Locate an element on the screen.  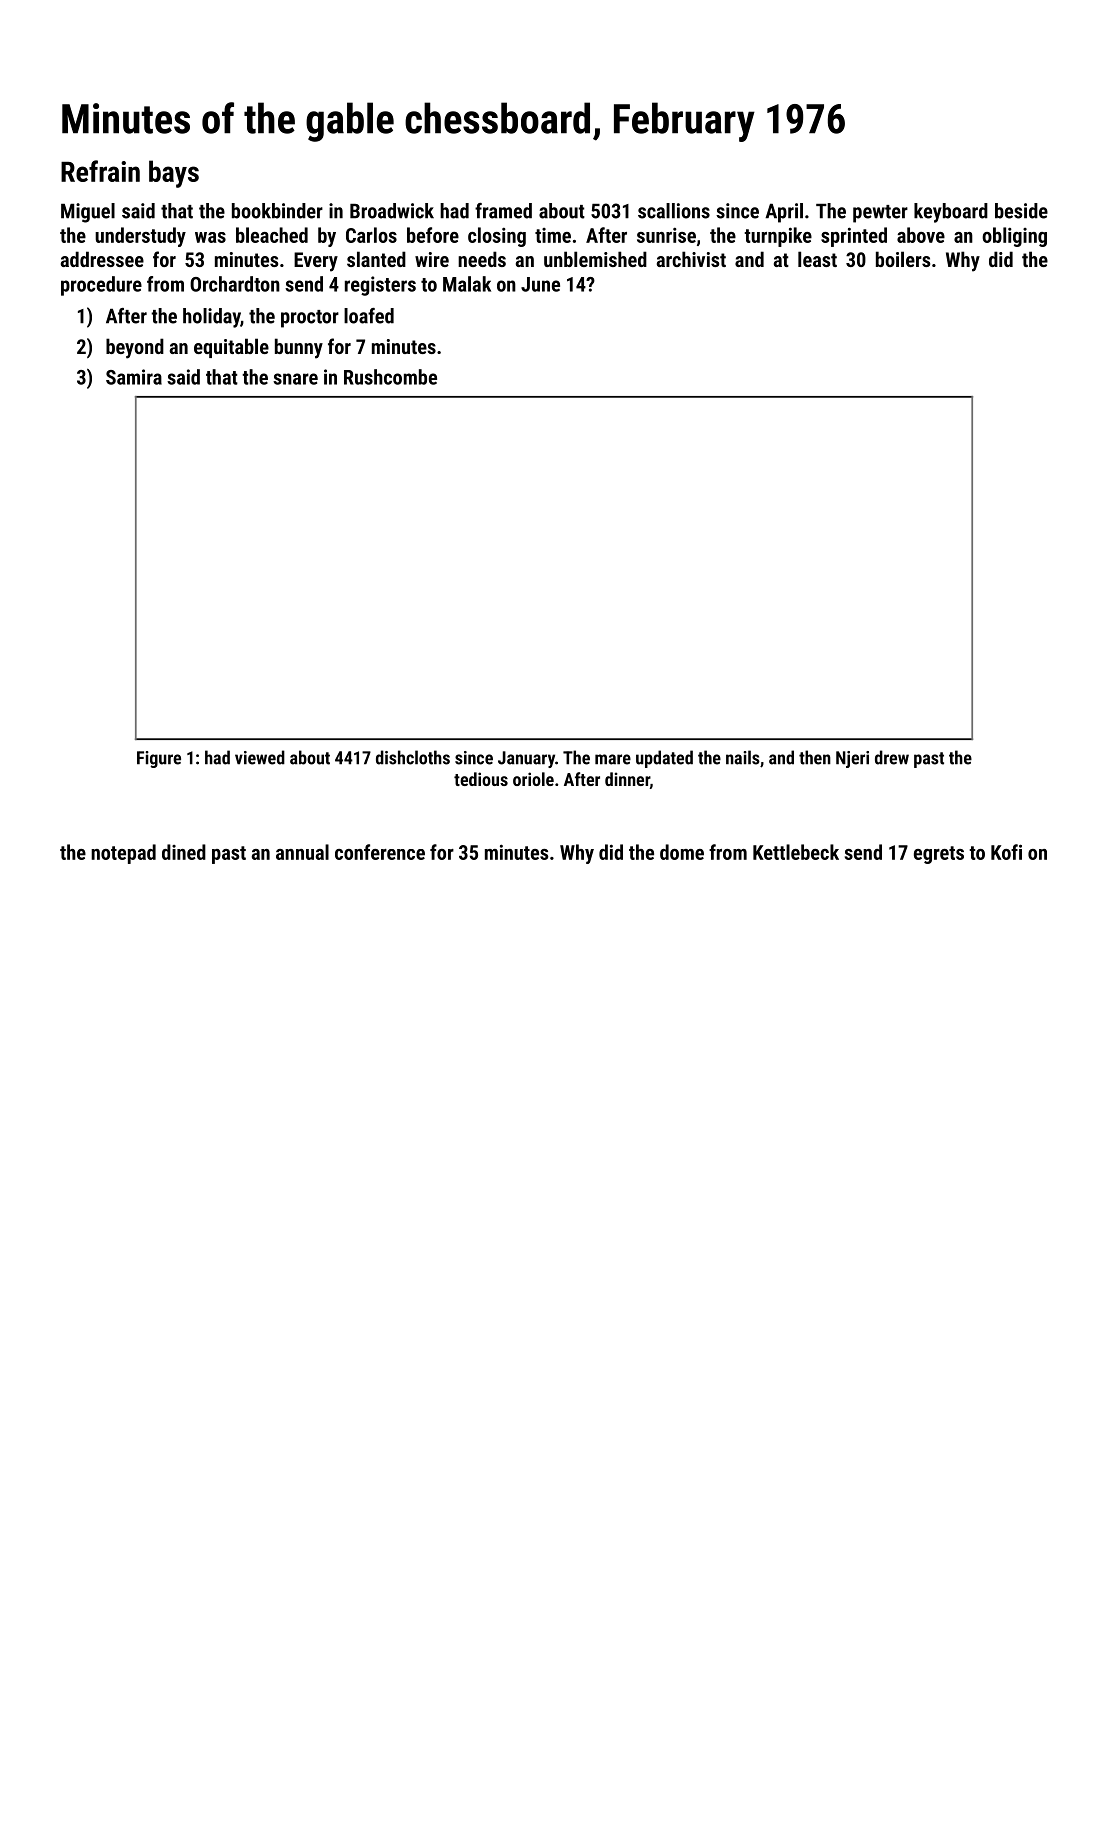
scallions is located at coordinates (674, 211).
